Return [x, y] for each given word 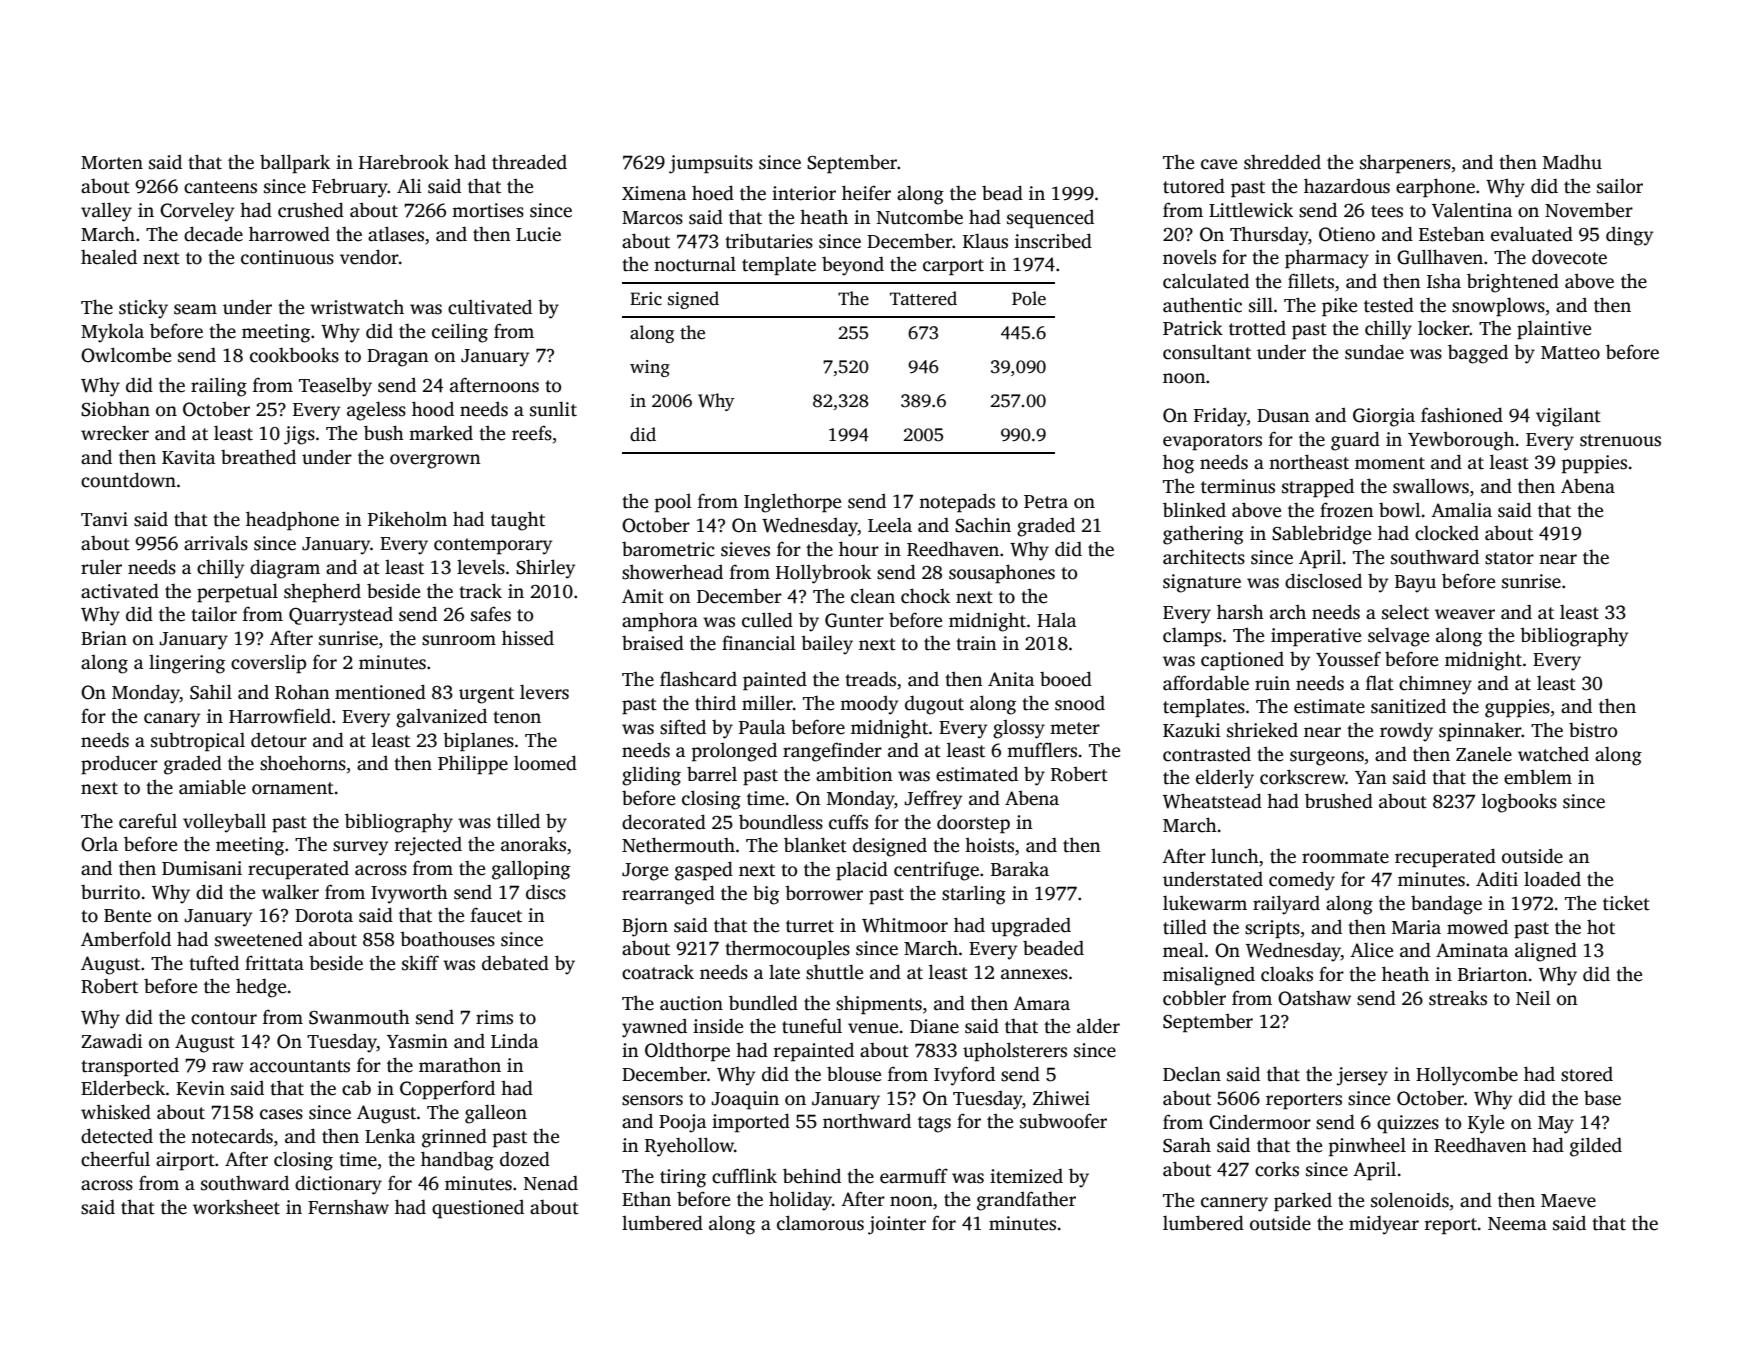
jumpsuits [711, 164]
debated [515, 963]
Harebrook [404, 162]
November [1589, 210]
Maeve [1568, 1201]
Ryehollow [689, 1147]
